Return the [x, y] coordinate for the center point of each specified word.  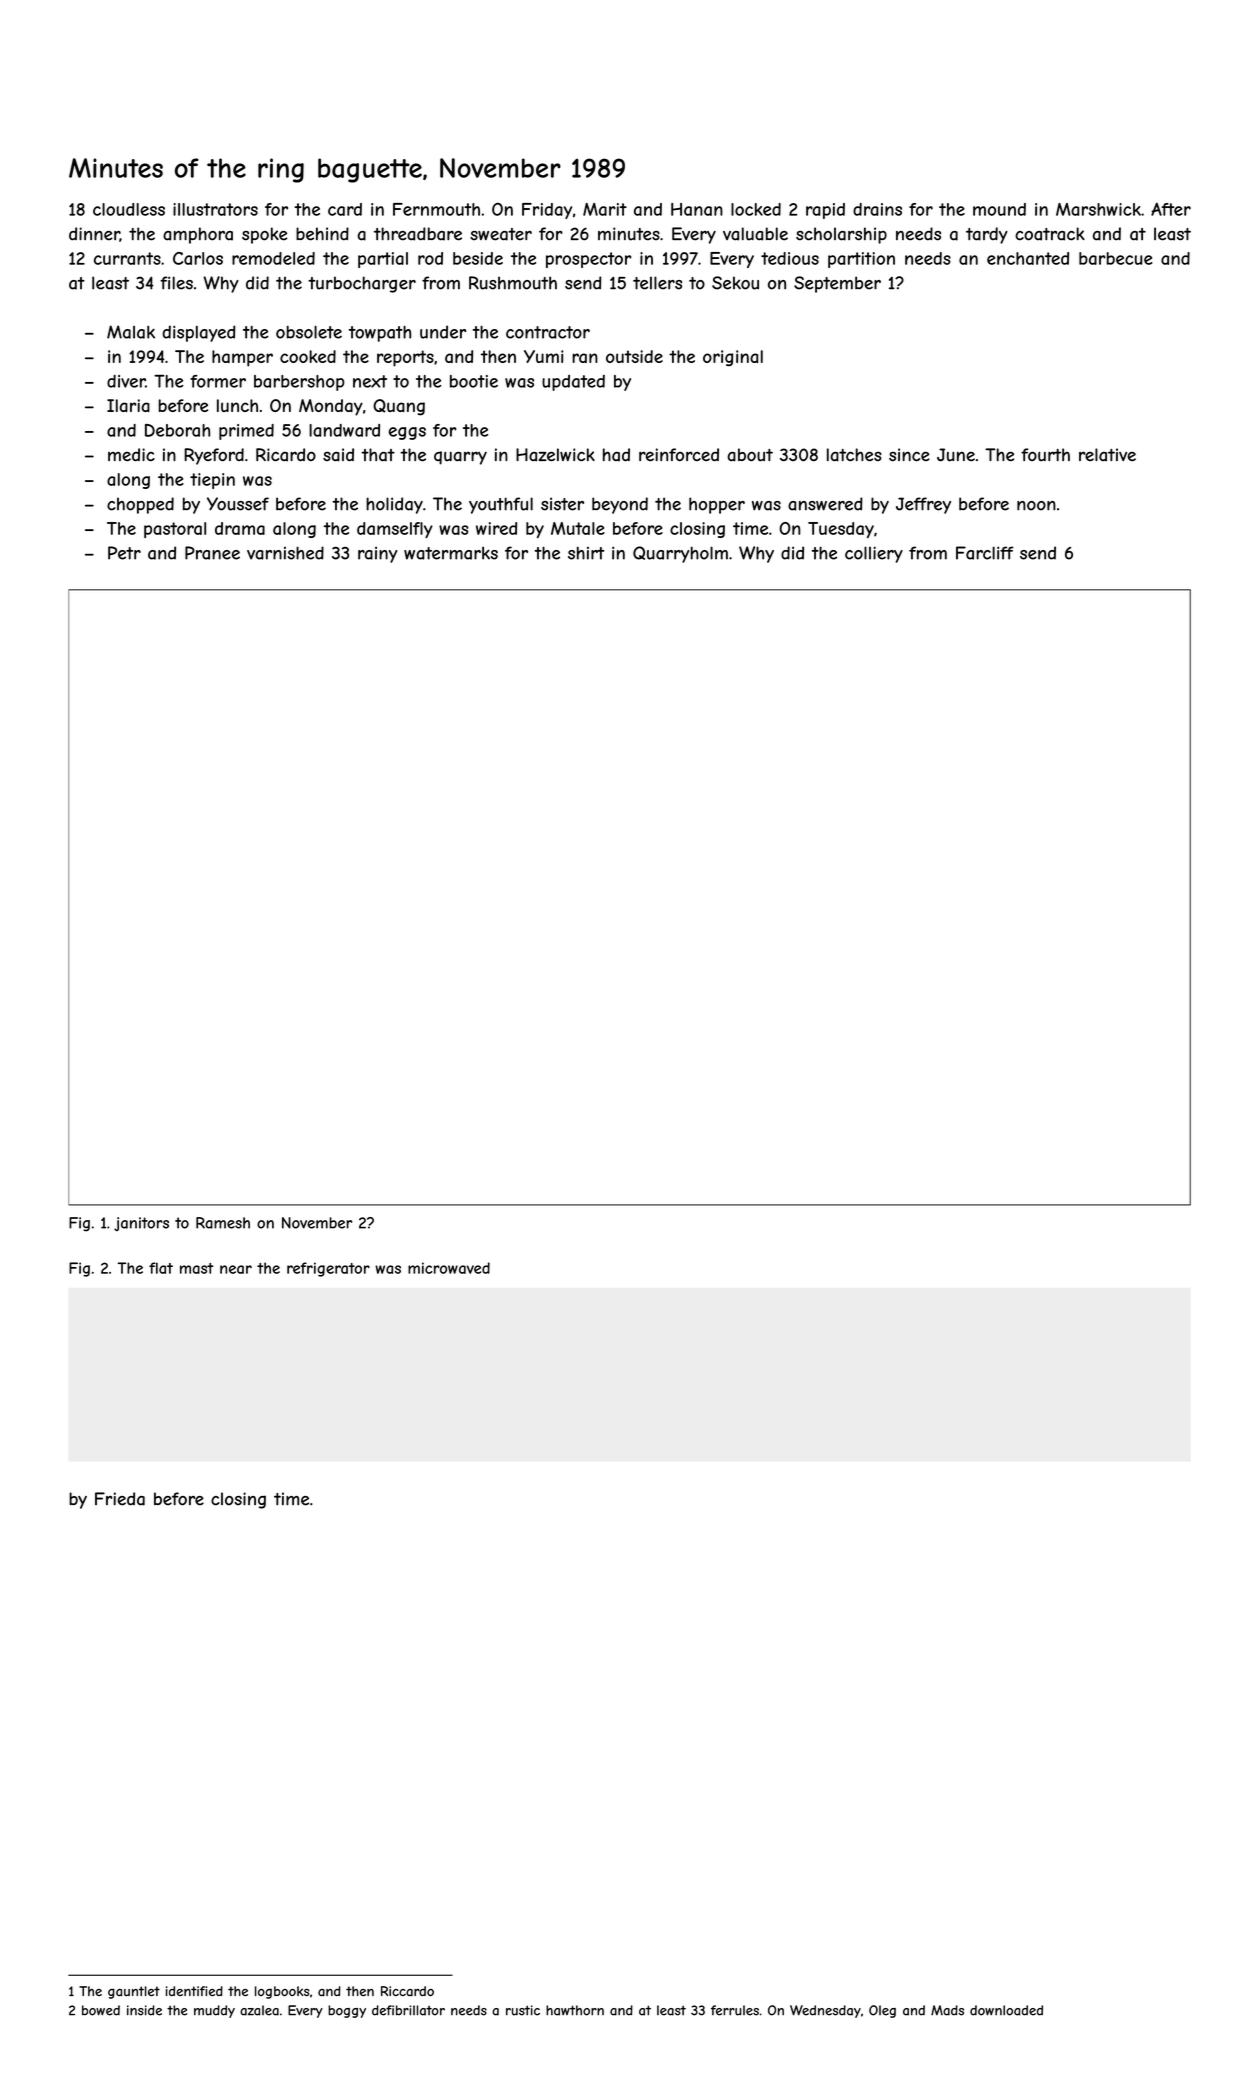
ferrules [735, 2010]
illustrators [215, 209]
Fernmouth [436, 209]
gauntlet [134, 1992]
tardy [987, 235]
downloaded [1006, 2010]
